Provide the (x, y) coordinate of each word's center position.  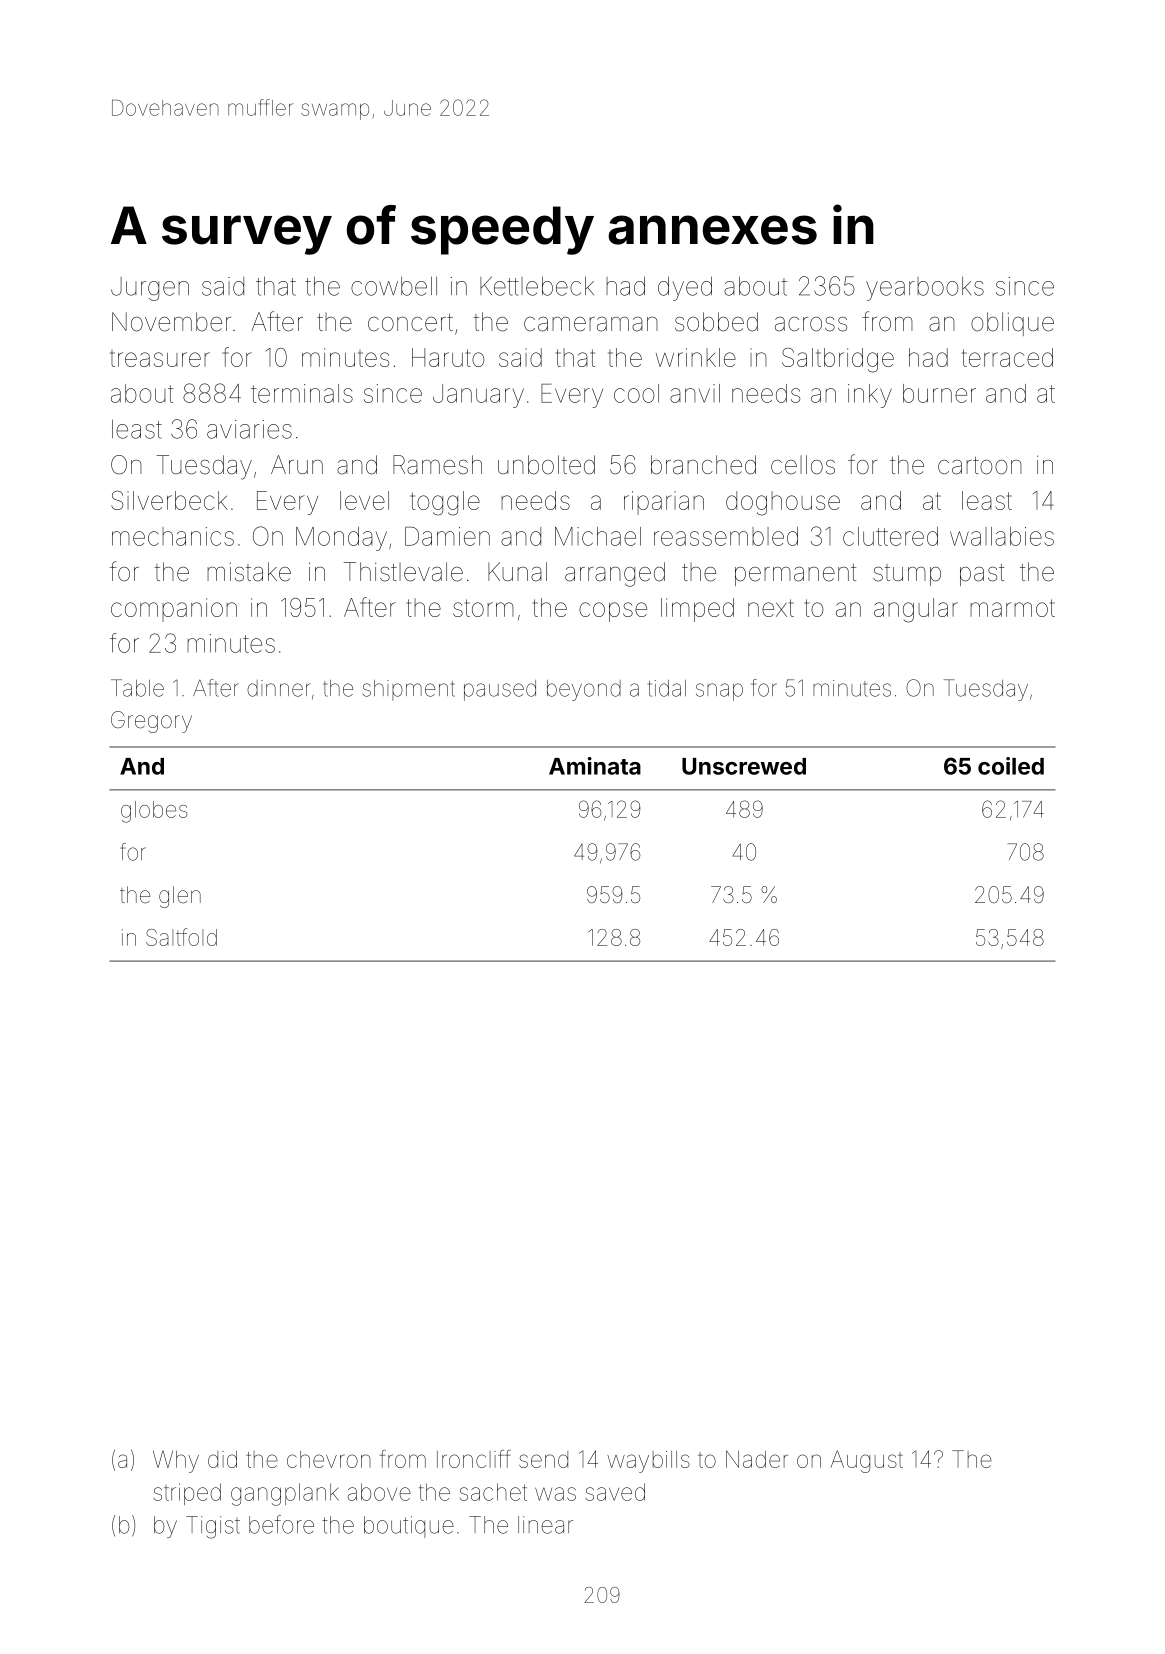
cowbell (394, 286)
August (866, 1461)
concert (410, 323)
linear (545, 1525)
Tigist (213, 1527)
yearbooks (925, 289)
